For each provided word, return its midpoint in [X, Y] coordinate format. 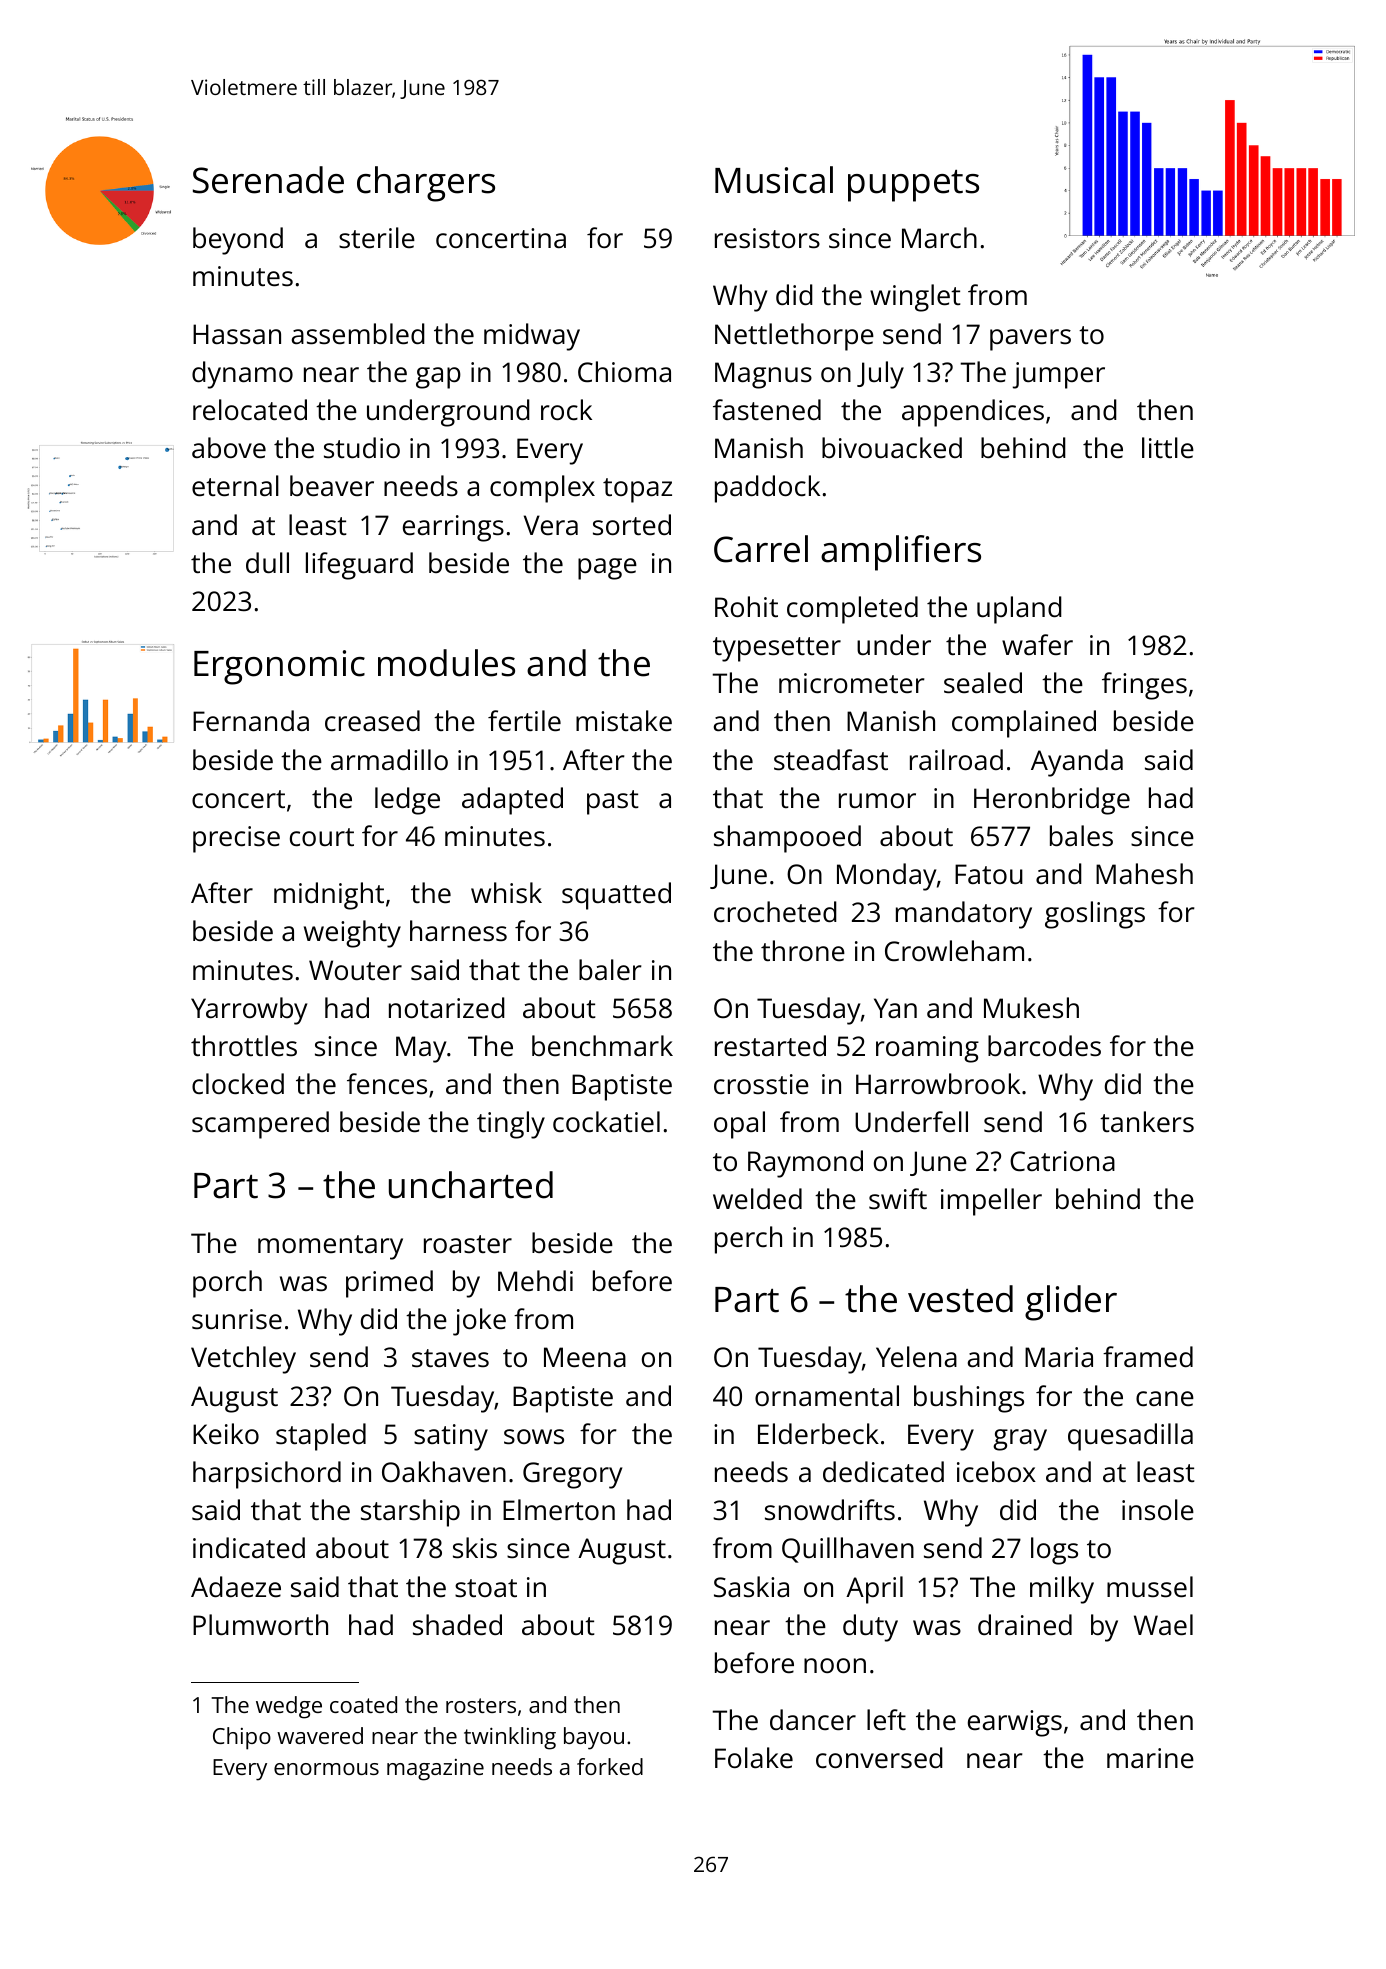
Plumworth [260, 1624]
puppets [913, 186]
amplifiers [901, 553]
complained [1024, 724]
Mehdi [535, 1281]
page [607, 569]
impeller [991, 1202]
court [322, 837]
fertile [524, 721]
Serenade [268, 180]
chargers [426, 184]
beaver [332, 486]
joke [479, 1322]
